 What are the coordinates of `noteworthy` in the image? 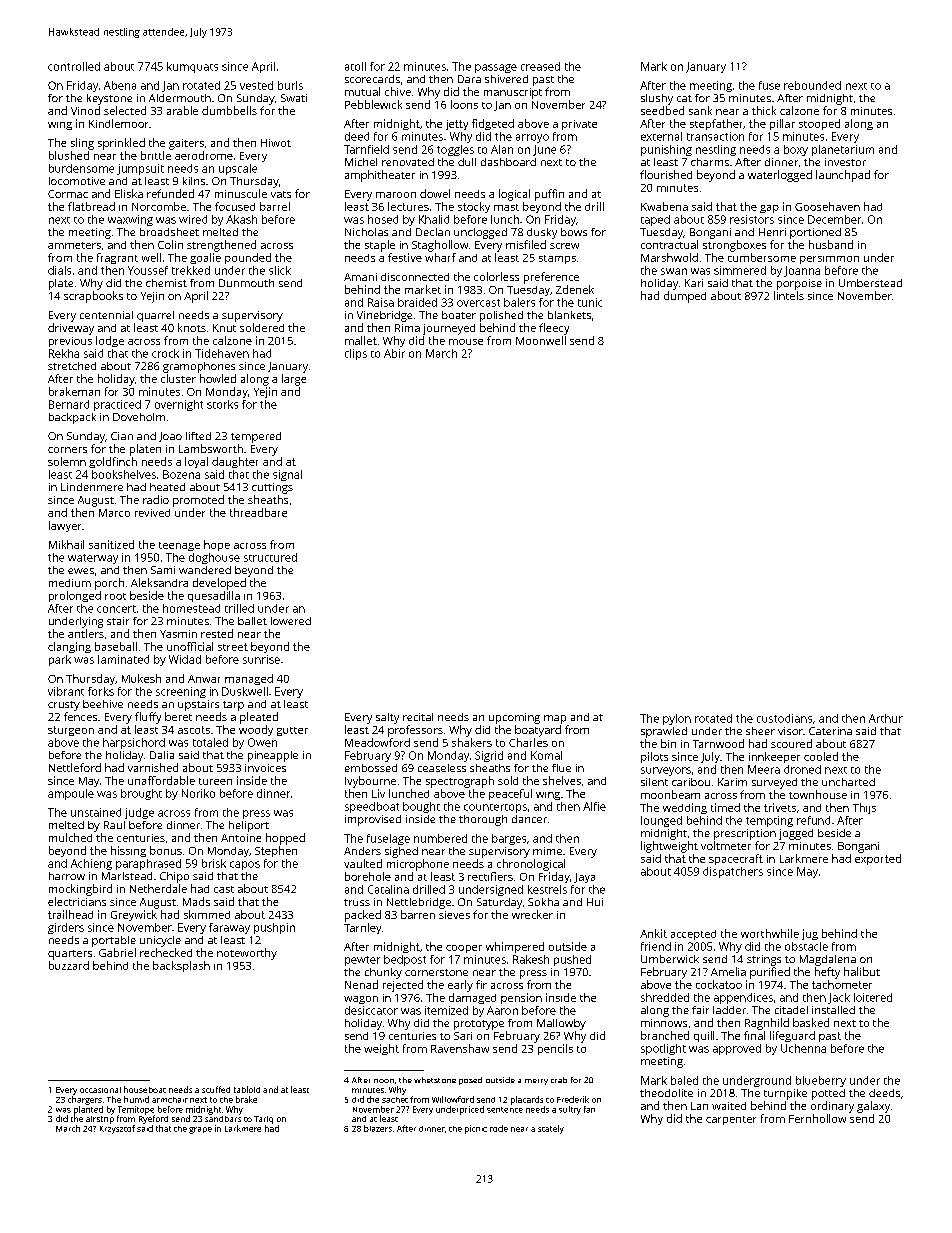 It's located at (247, 954).
